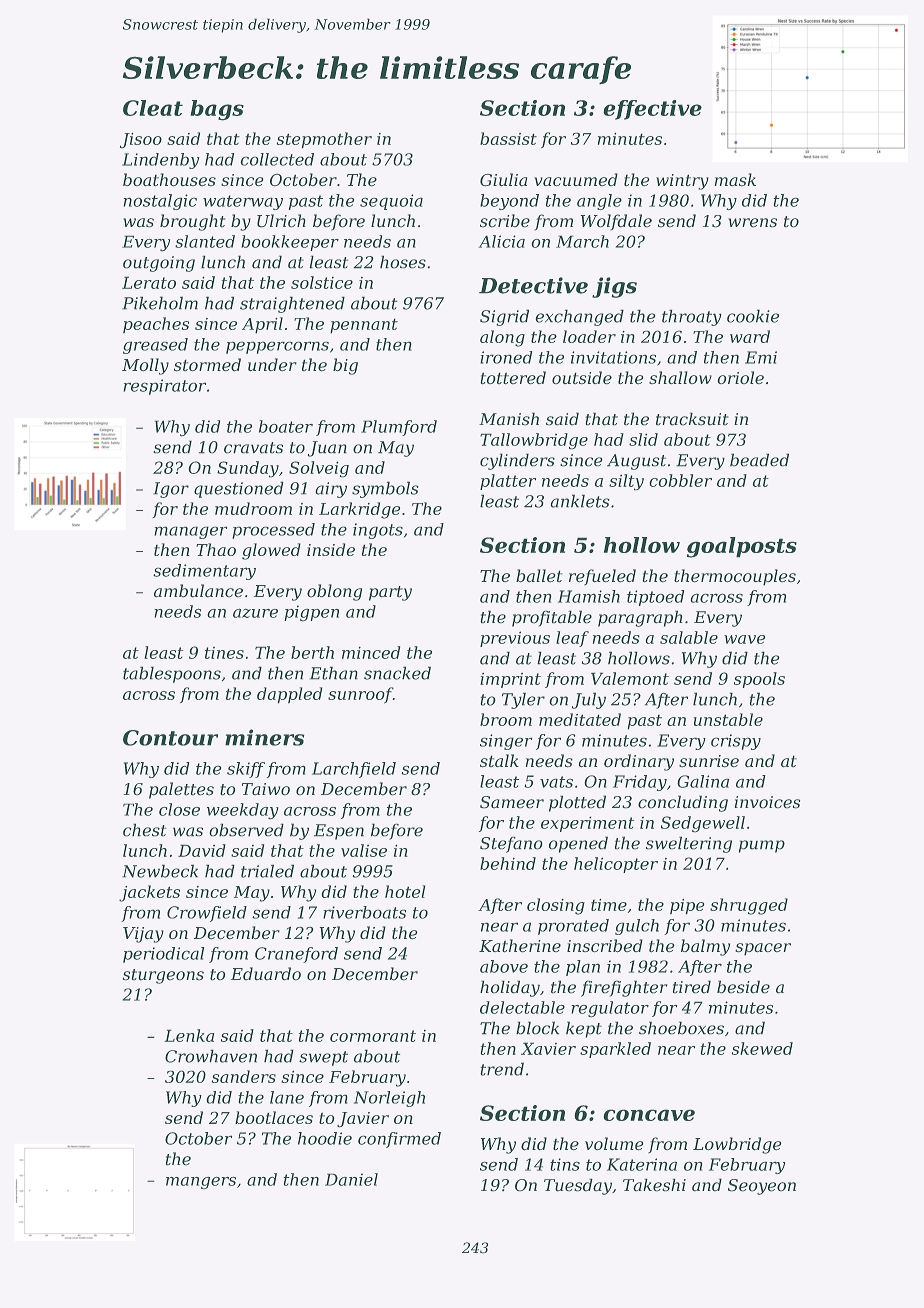 The height and width of the page is (1308, 924). I want to click on angle, so click(599, 202).
